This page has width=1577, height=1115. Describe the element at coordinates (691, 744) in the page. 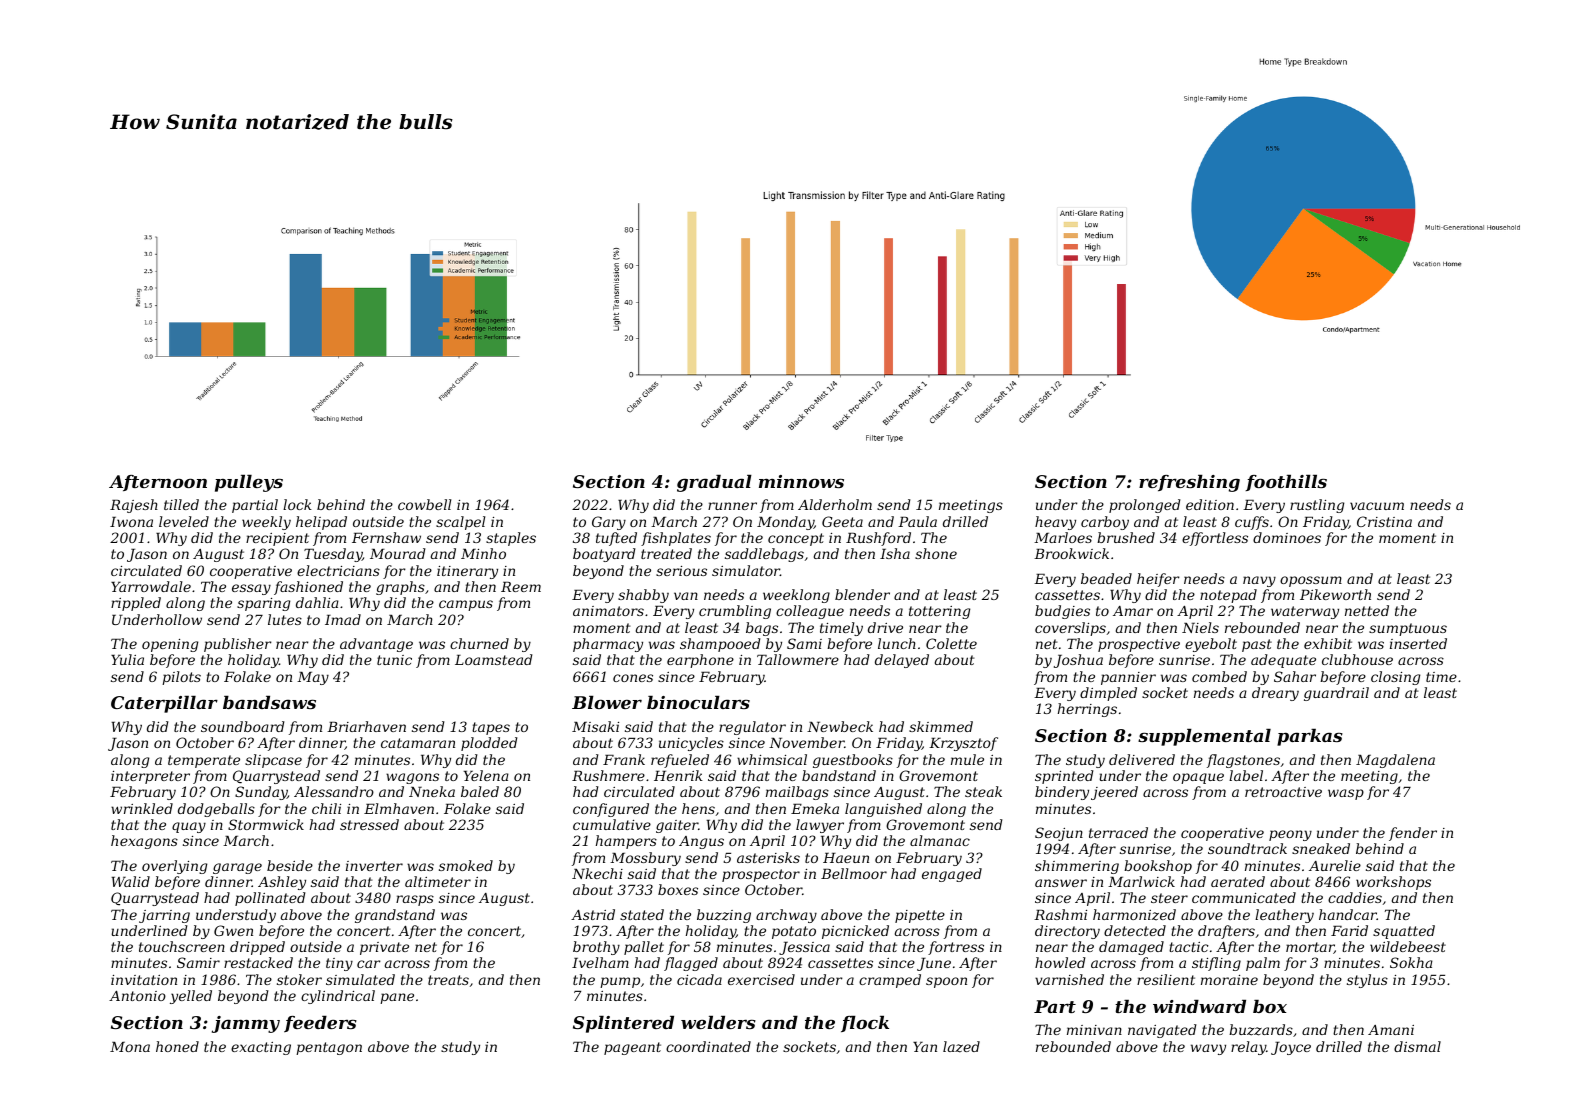

I see `unicycles` at that location.
